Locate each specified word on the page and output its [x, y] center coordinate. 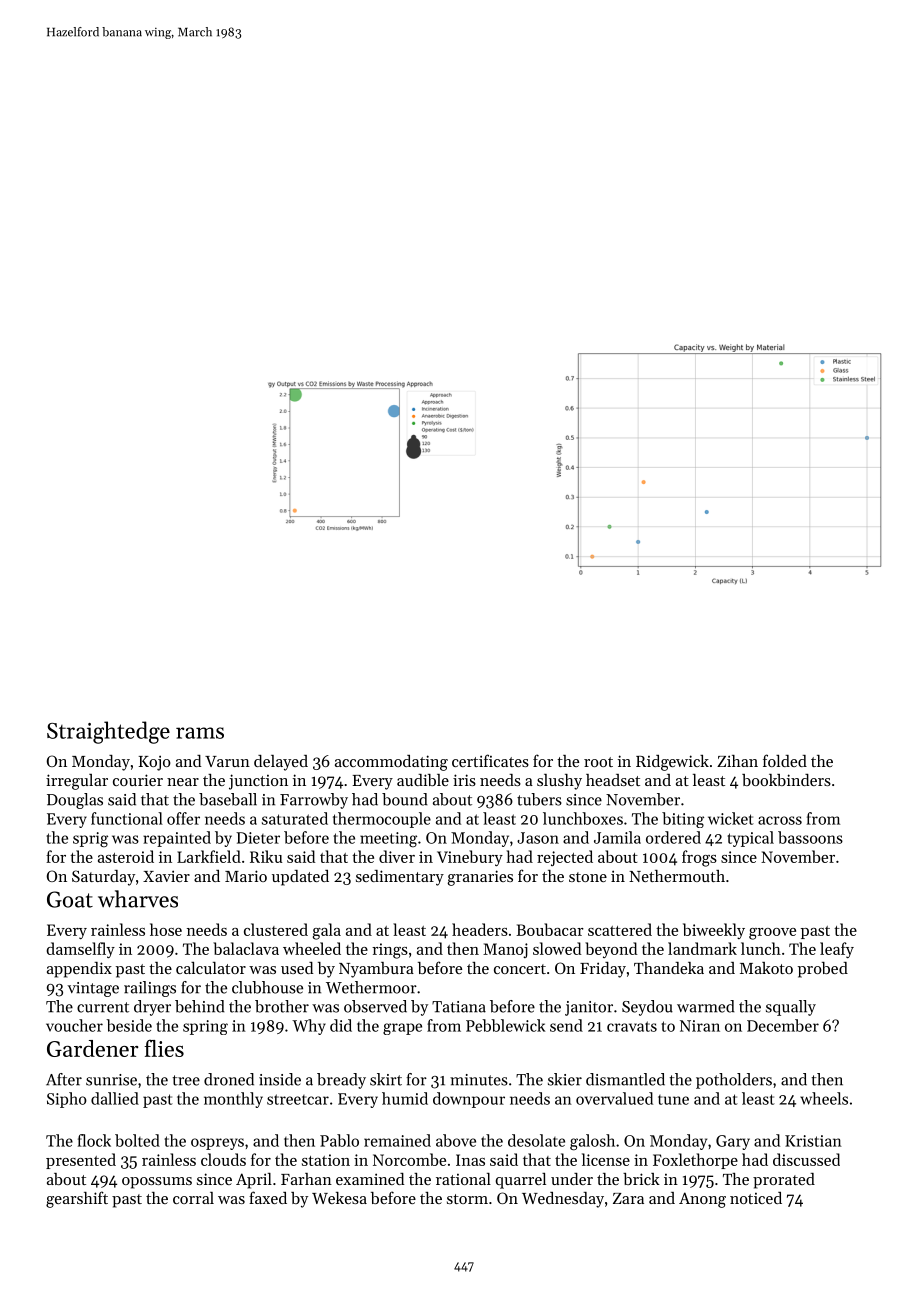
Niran [700, 1026]
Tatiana [459, 1007]
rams [200, 733]
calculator [211, 968]
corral [193, 1198]
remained [397, 1140]
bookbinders [786, 780]
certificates [490, 760]
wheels [824, 1098]
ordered [673, 837]
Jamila [617, 837]
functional [127, 818]
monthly [233, 1100]
